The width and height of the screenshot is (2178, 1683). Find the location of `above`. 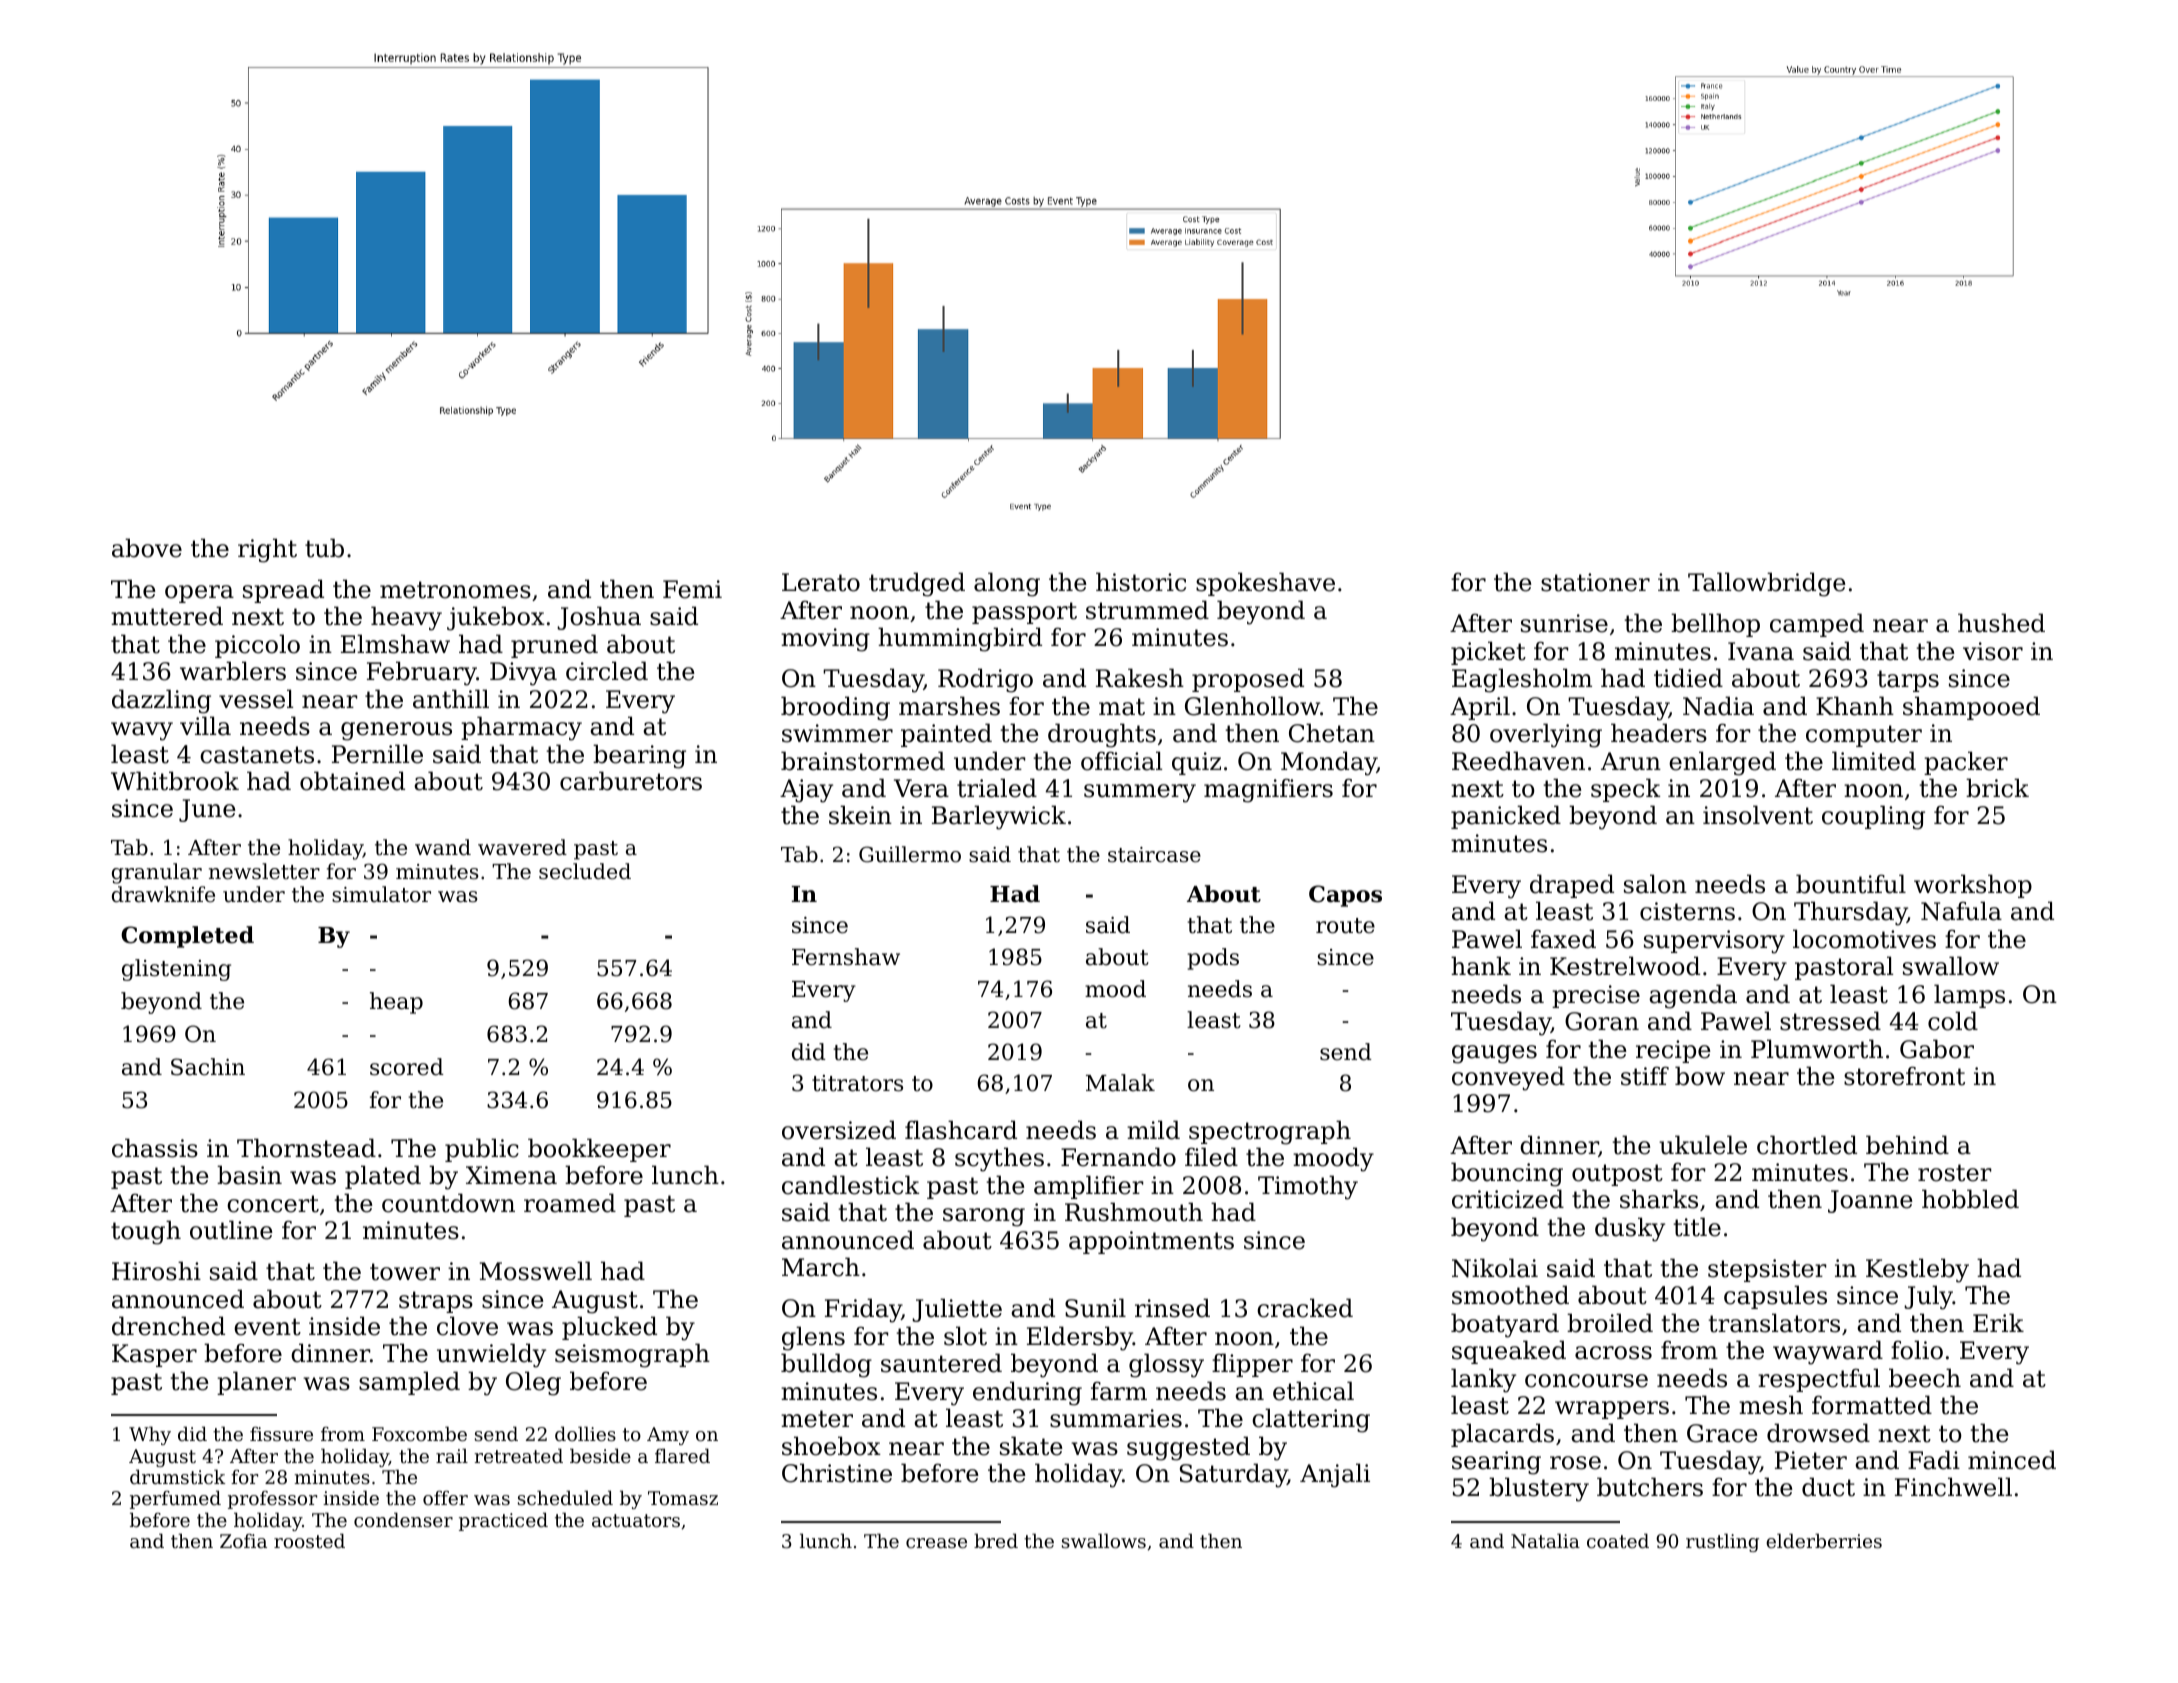

above is located at coordinates (147, 548).
